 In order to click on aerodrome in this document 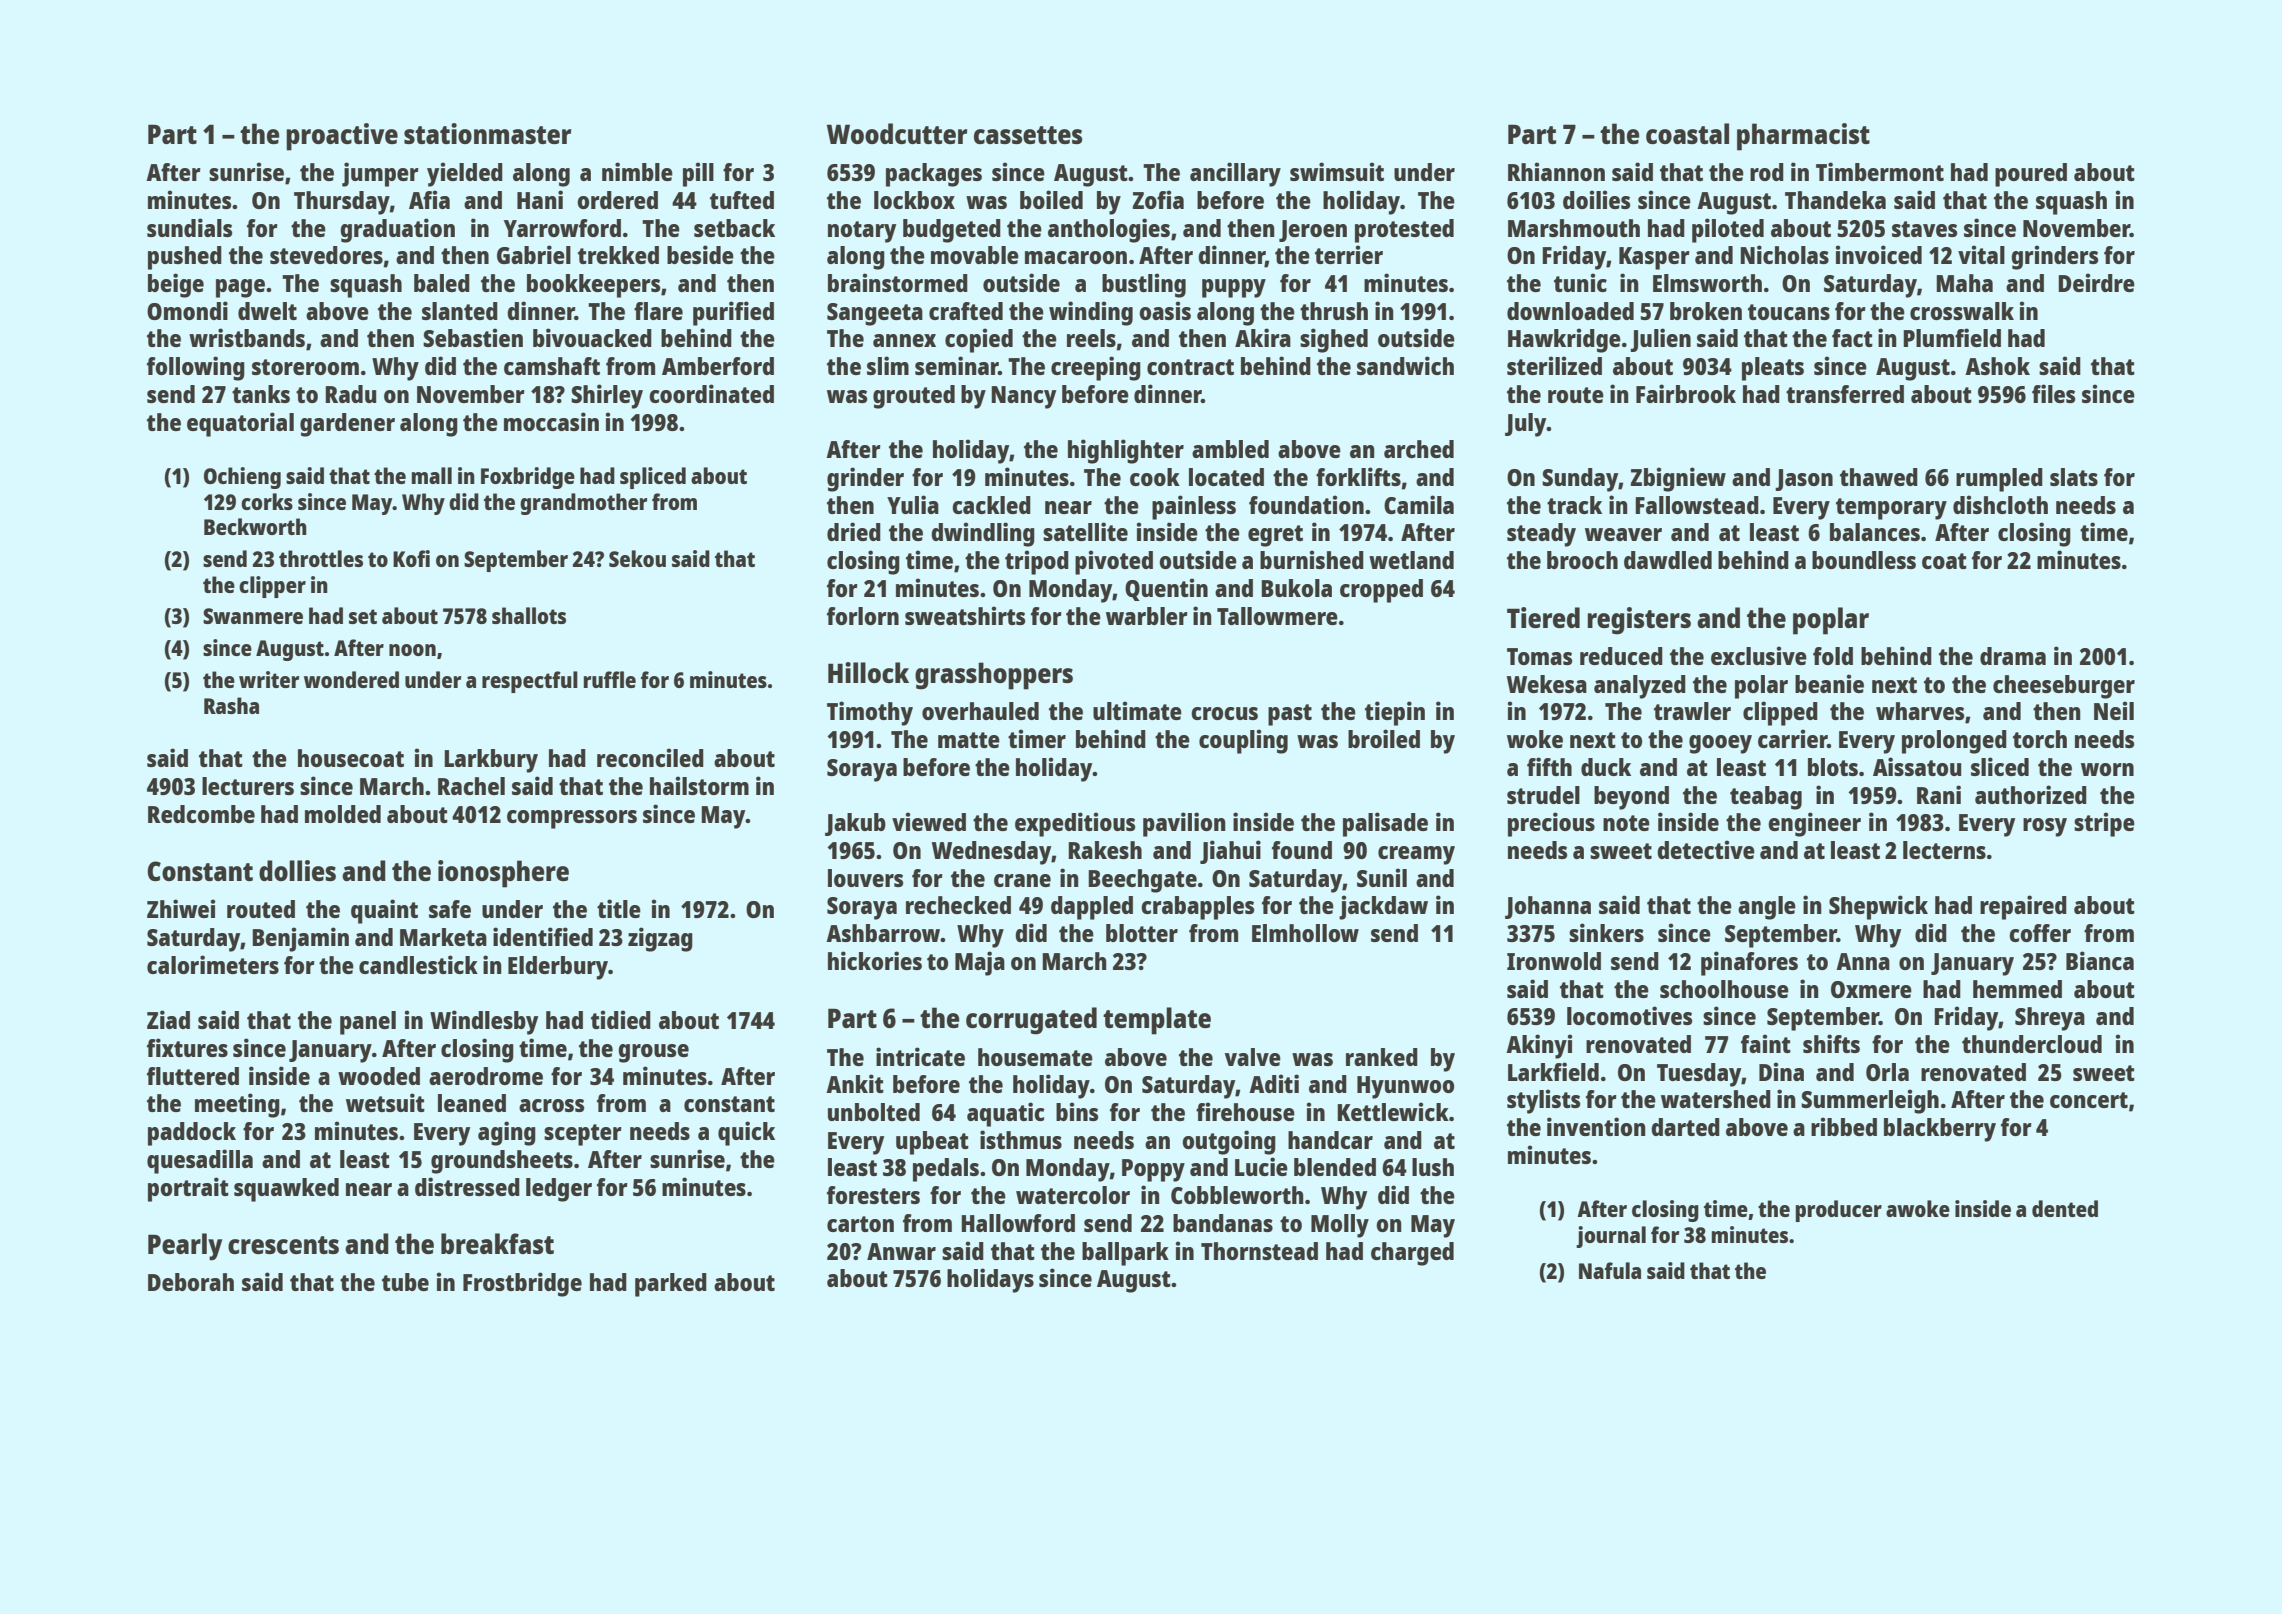, I will do `click(486, 1076)`.
